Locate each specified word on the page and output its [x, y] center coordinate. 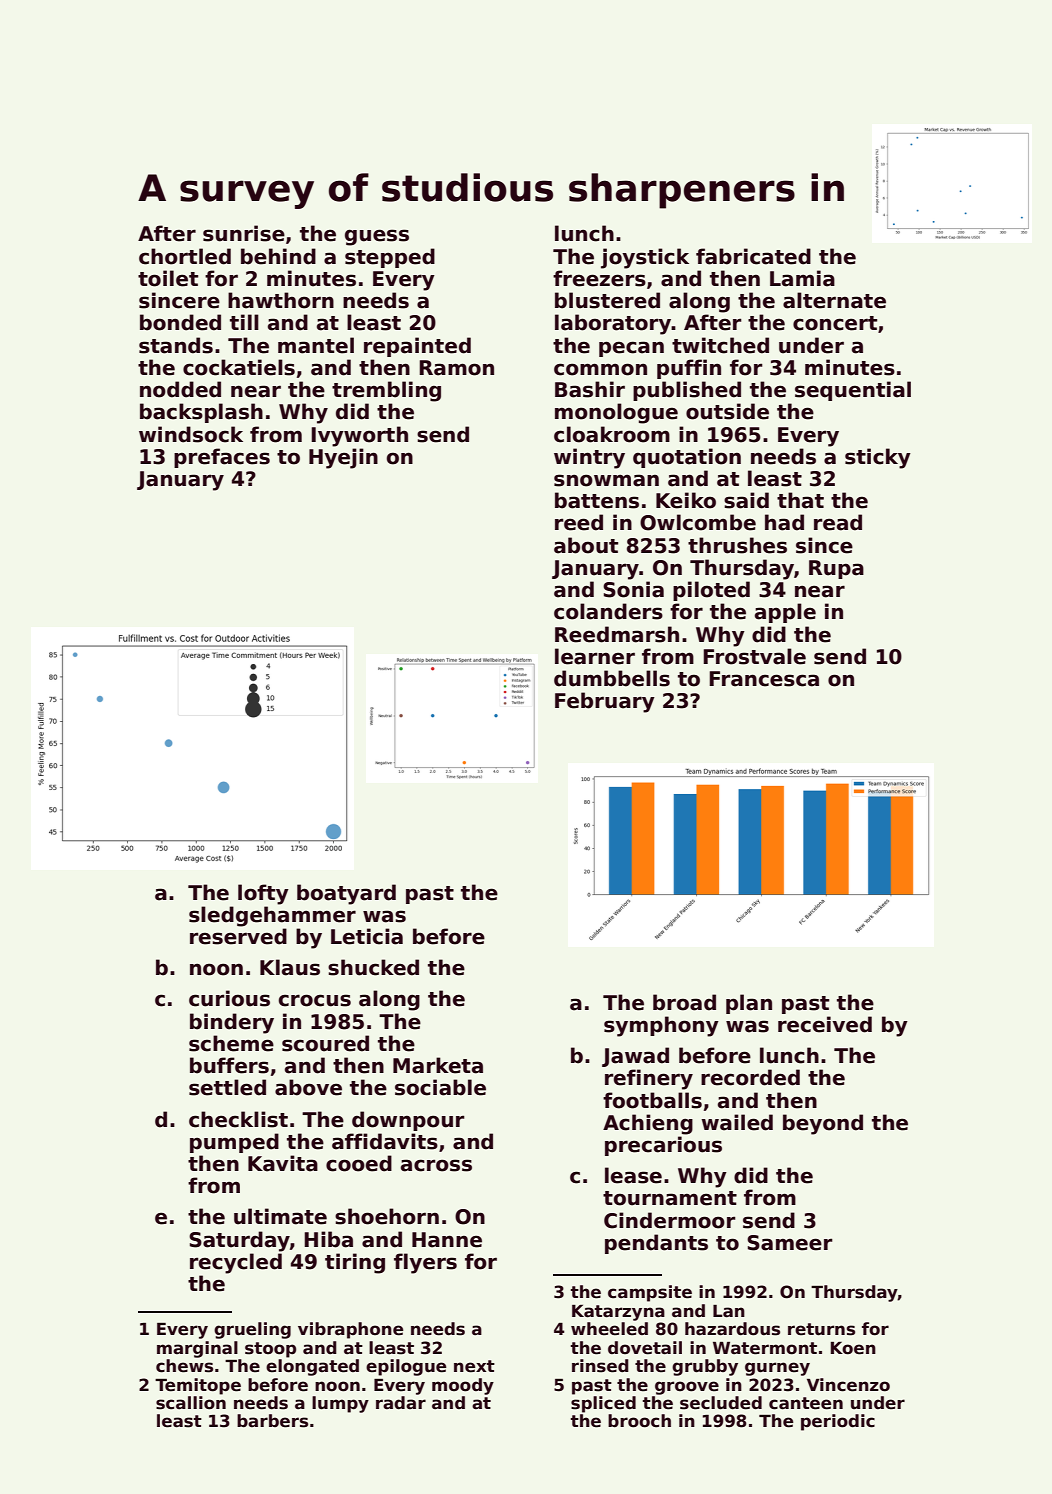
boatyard [346, 894]
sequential [853, 391]
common [600, 369]
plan [749, 1004]
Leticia [367, 936]
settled [227, 1087]
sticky [878, 458]
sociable [440, 1087]
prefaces [222, 458]
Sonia [633, 589]
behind [278, 256]
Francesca [764, 679]
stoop [270, 1350]
